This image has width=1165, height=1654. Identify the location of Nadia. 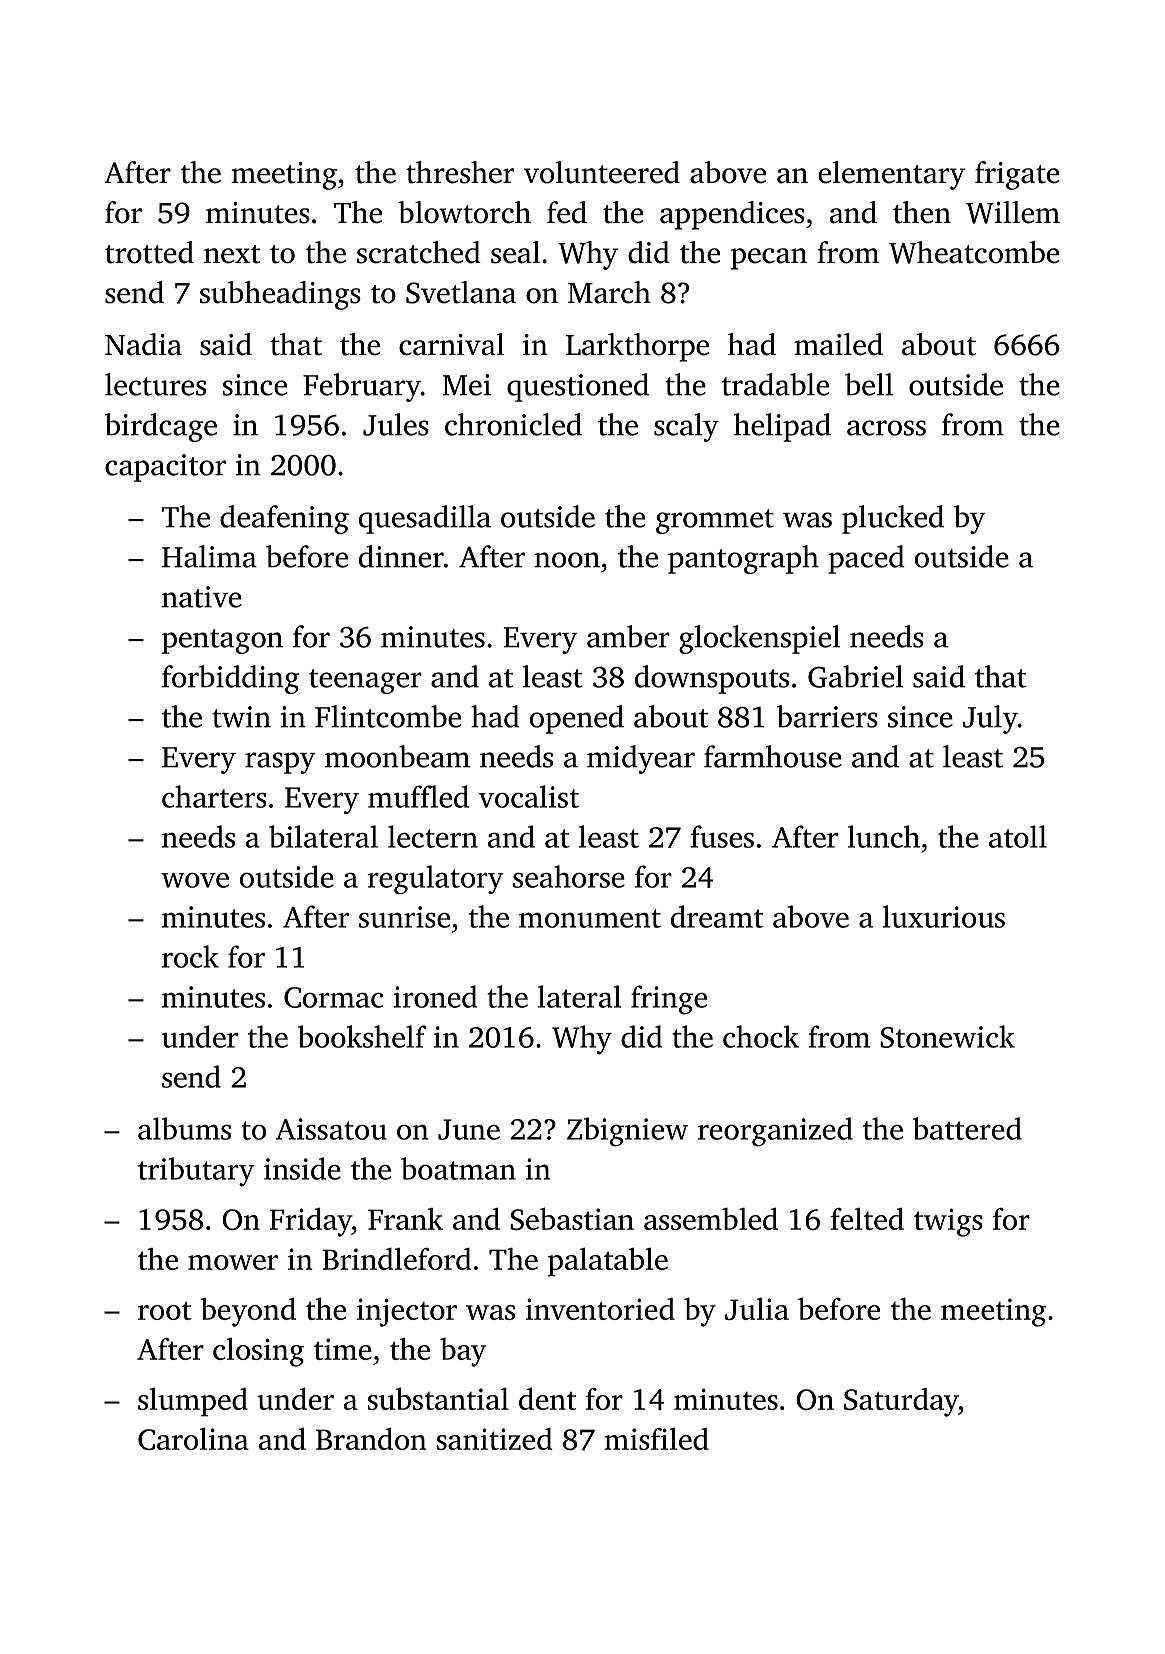
(143, 344).
